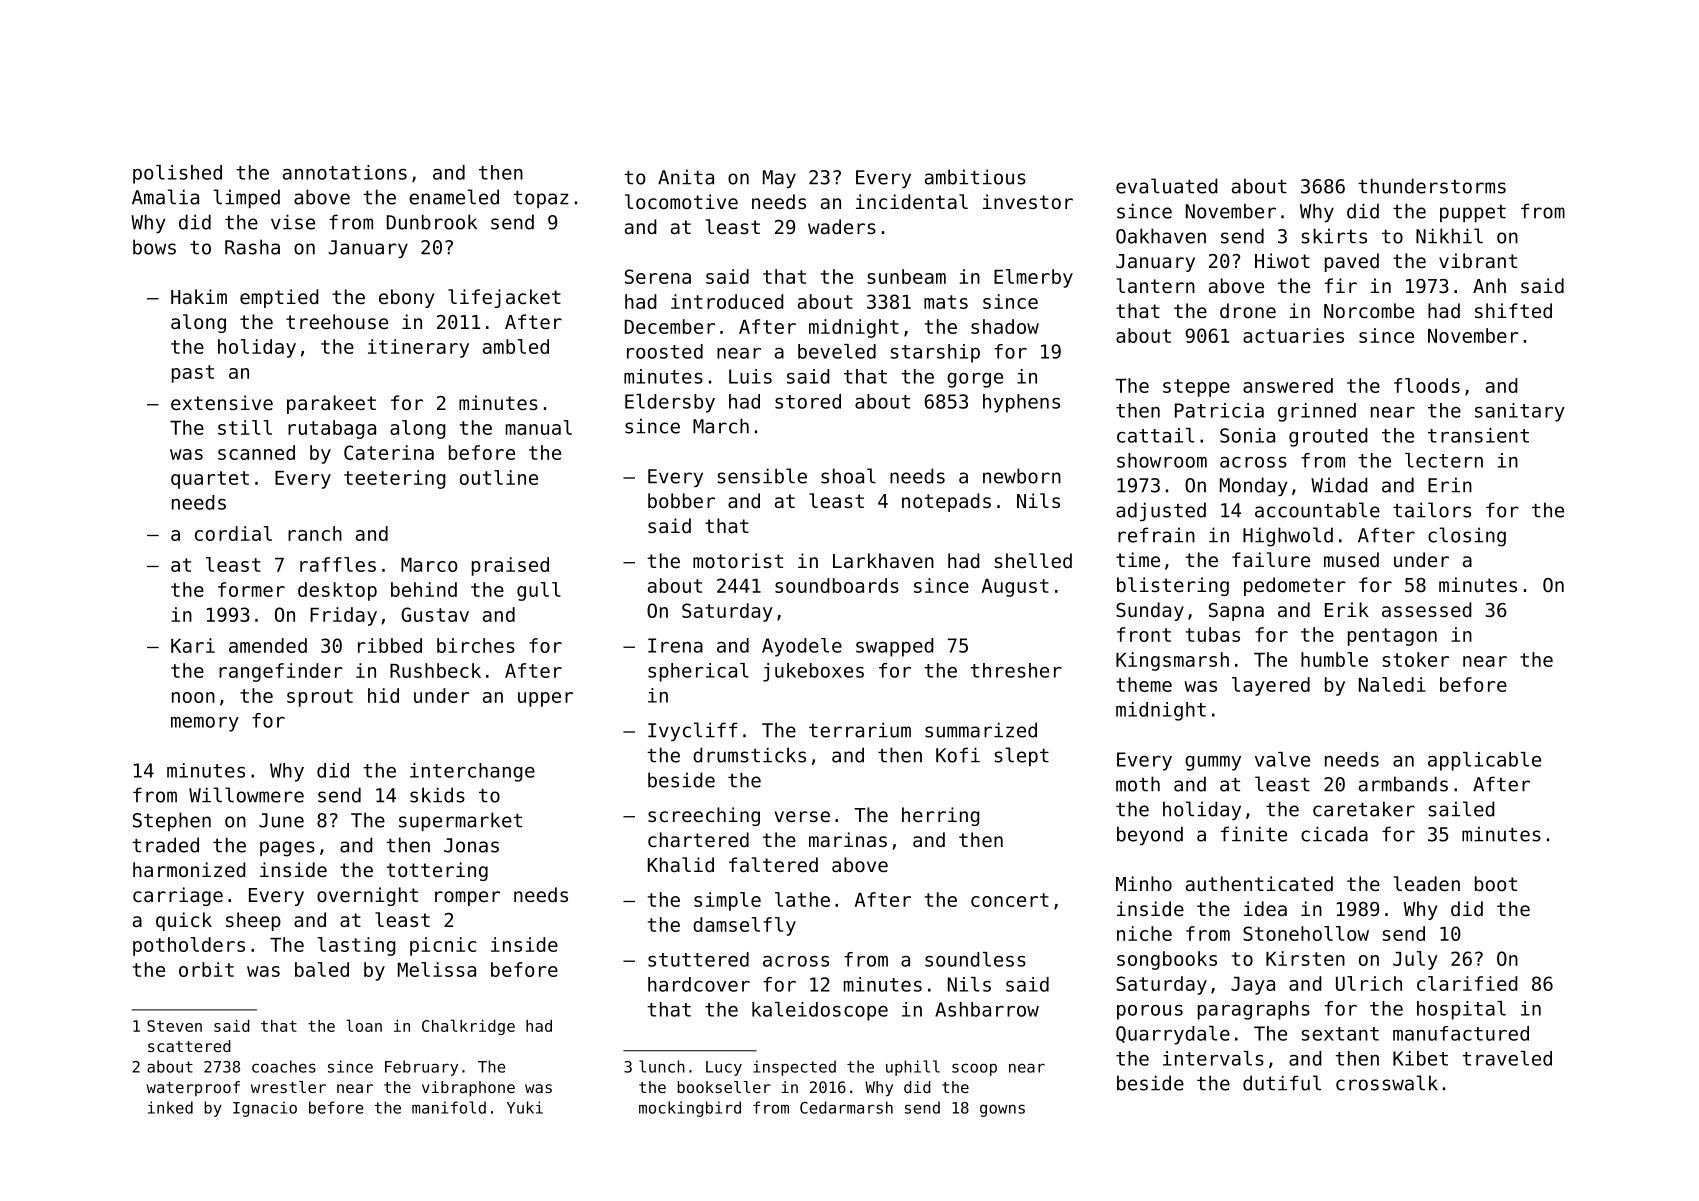  Describe the element at coordinates (193, 374) in the screenshot. I see `past` at that location.
